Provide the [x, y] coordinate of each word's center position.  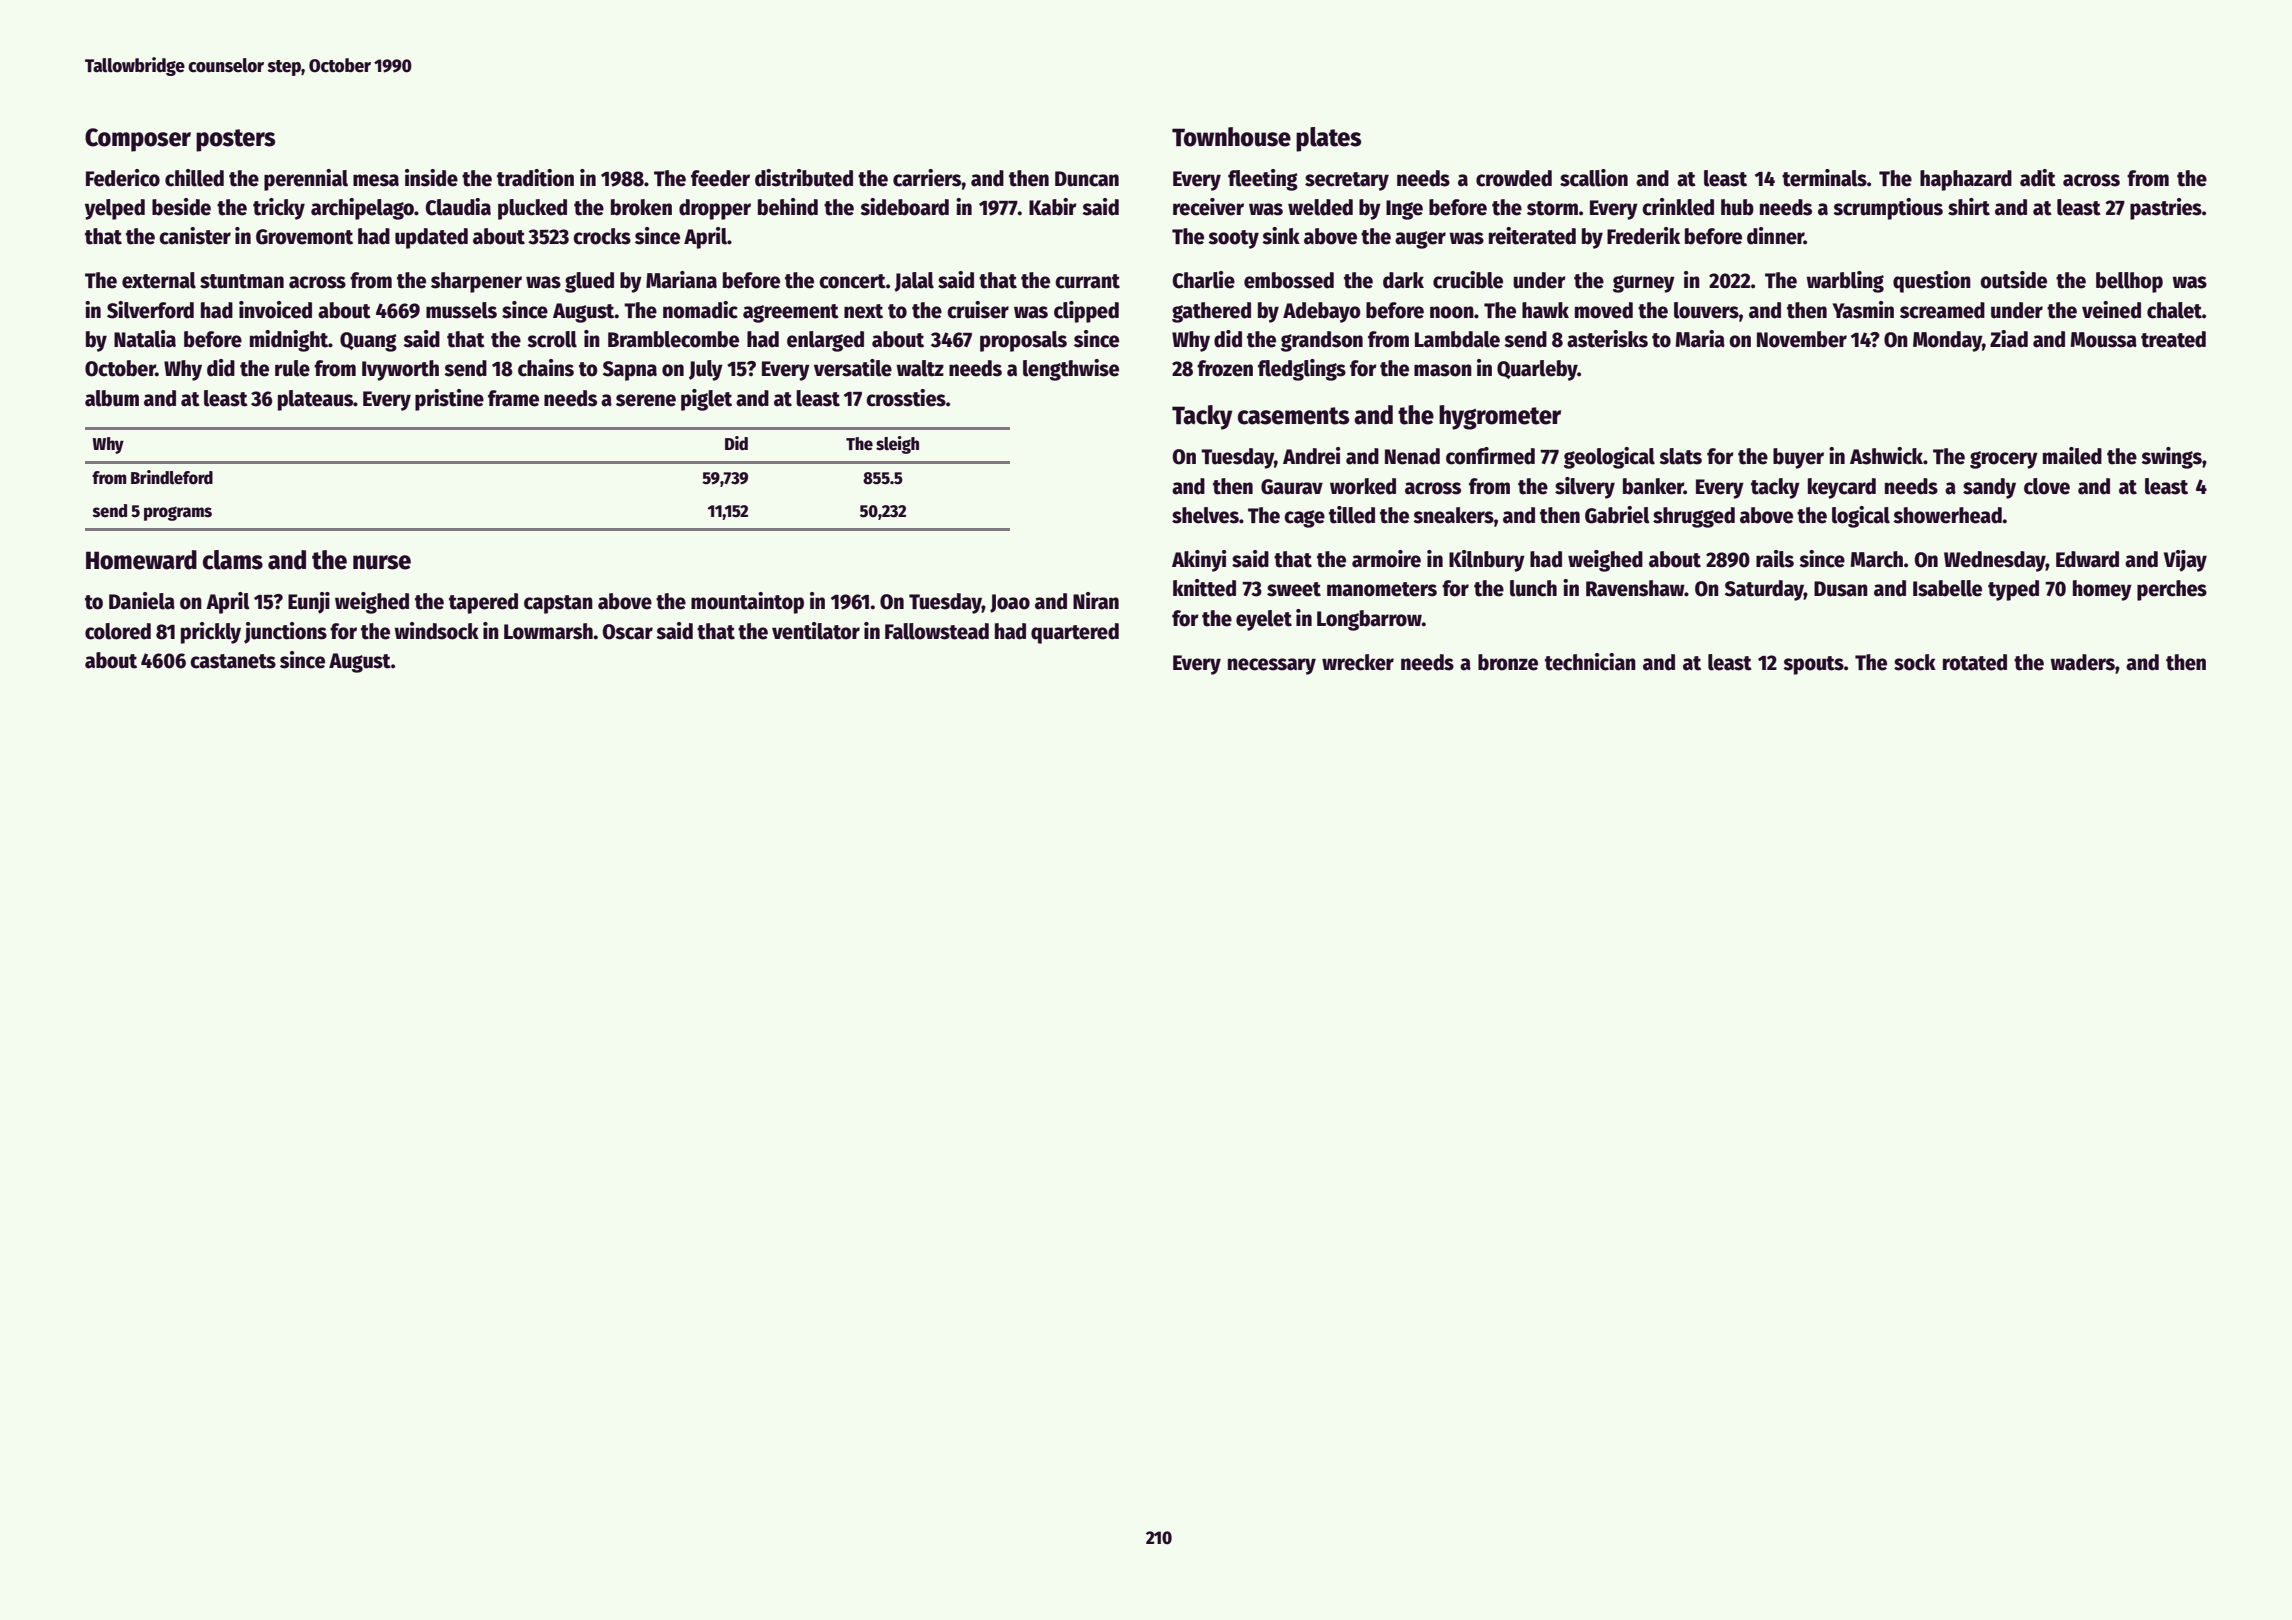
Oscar [627, 632]
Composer [138, 140]
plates [1328, 139]
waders [2082, 662]
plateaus [315, 400]
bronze [1508, 662]
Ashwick [1886, 456]
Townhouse [1231, 137]
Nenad [1412, 456]
